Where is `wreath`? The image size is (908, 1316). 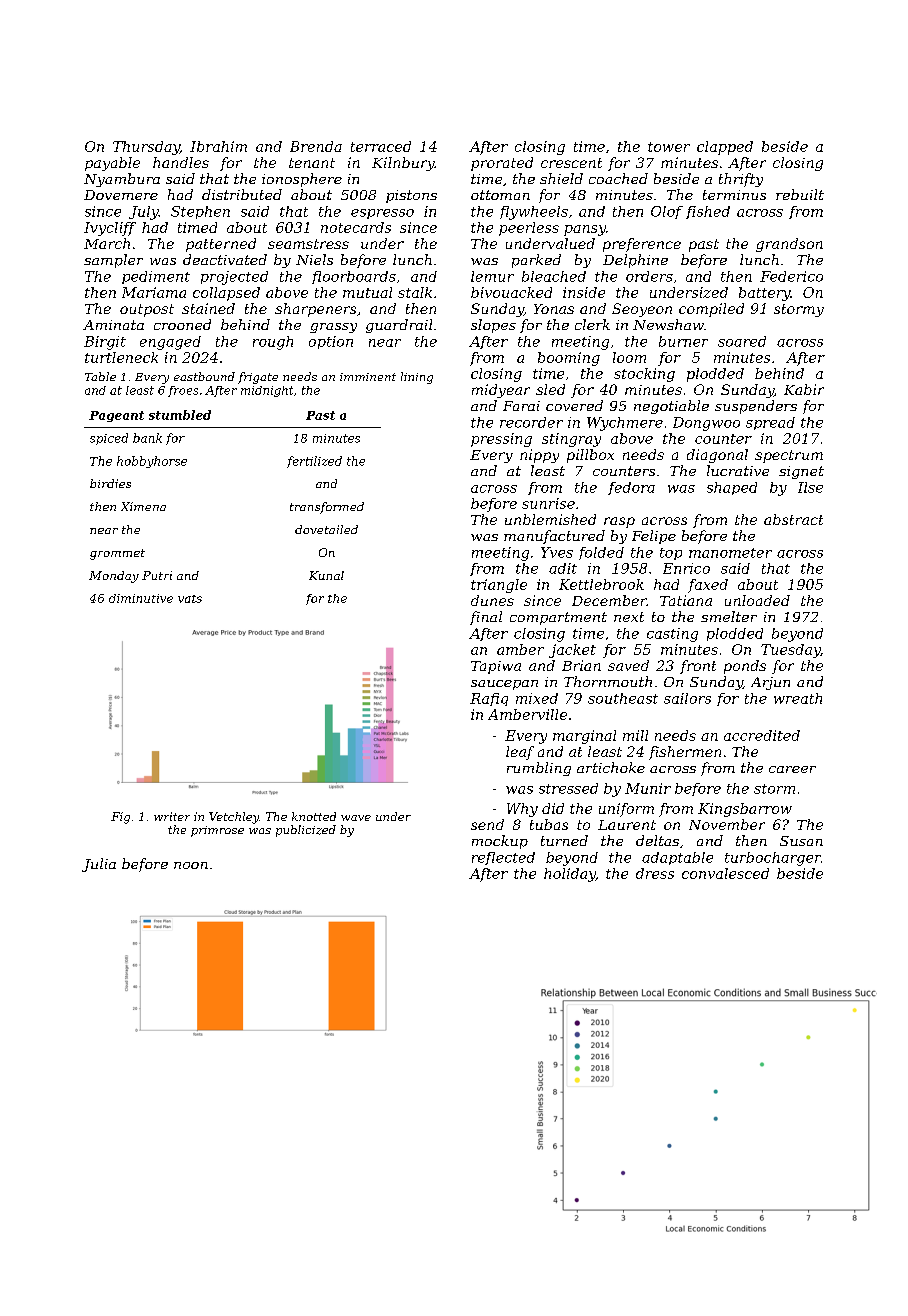 wreath is located at coordinates (798, 698).
